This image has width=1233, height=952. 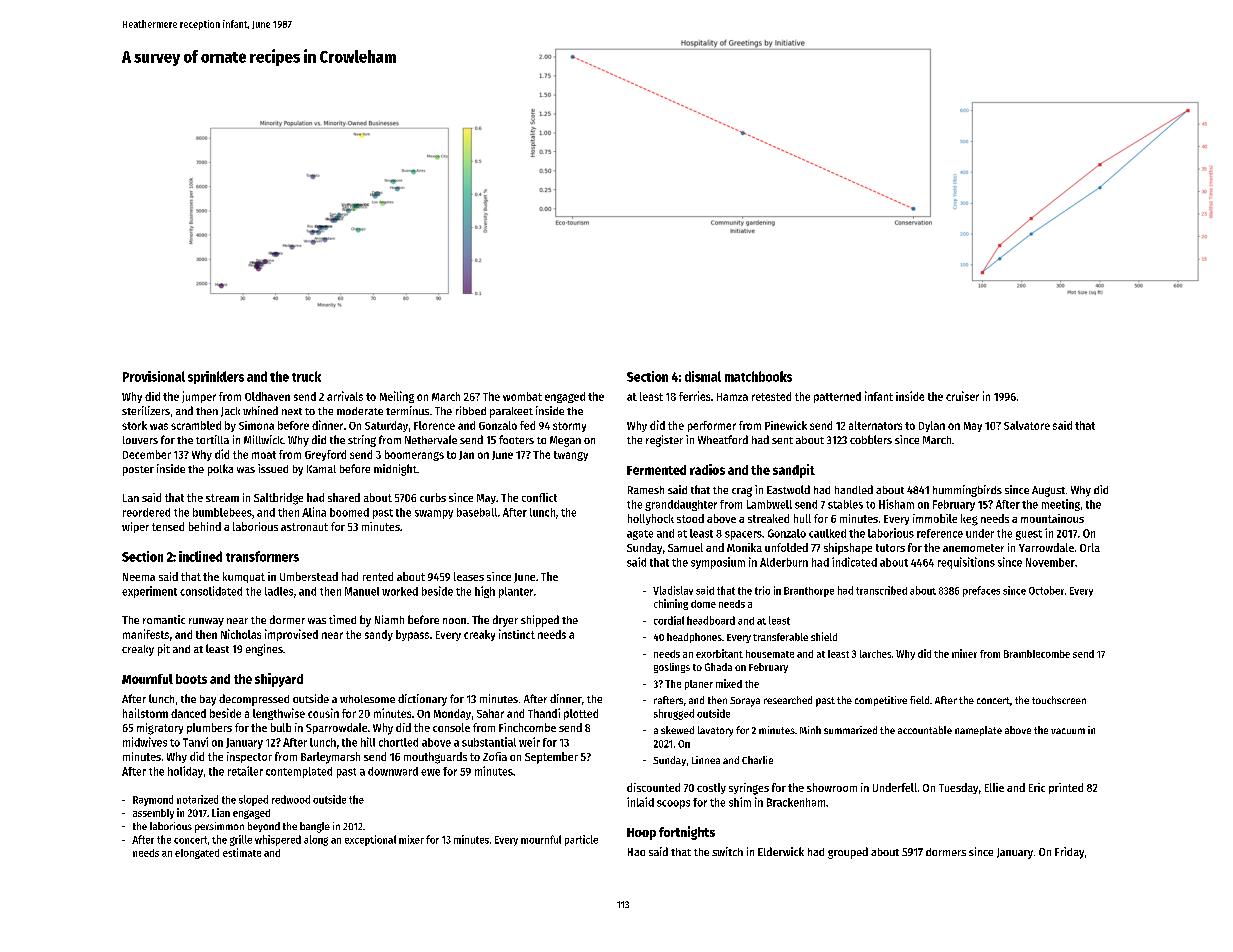 I want to click on Ellie, so click(x=994, y=787).
